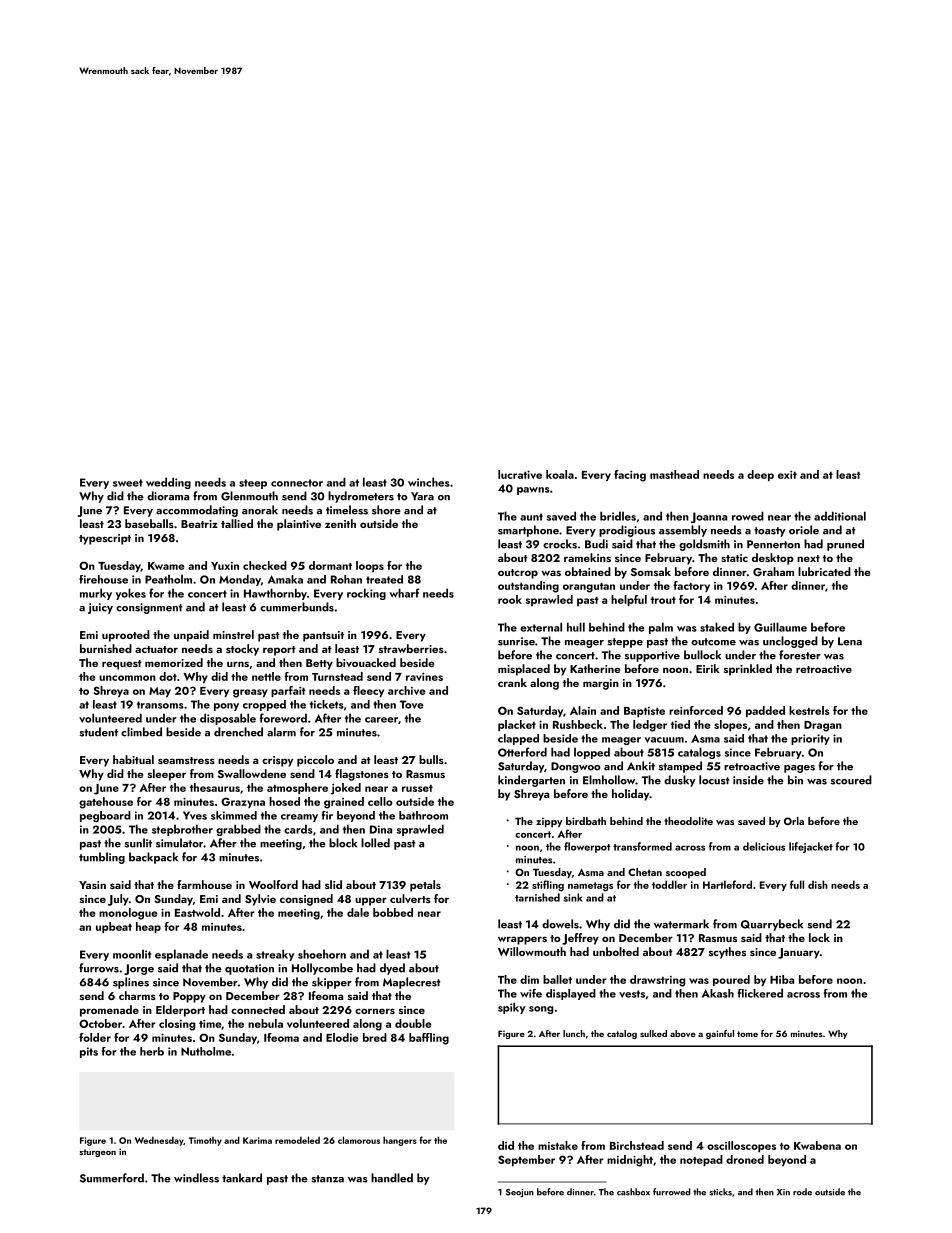  What do you see at coordinates (840, 516) in the page?
I see `additional` at bounding box center [840, 516].
